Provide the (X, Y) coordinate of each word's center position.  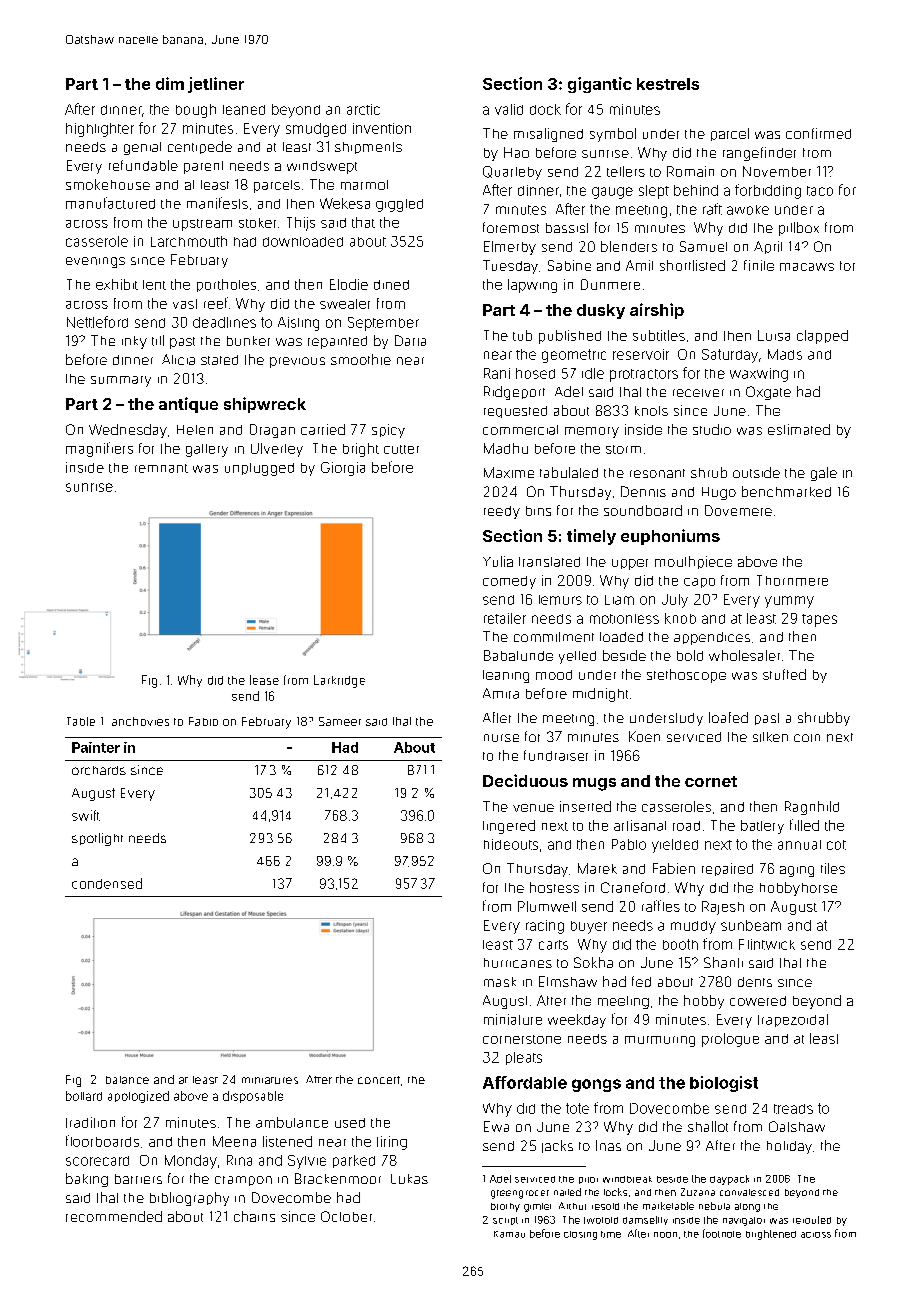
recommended (114, 1216)
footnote (722, 1233)
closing (580, 1235)
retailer (505, 618)
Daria (410, 340)
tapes (819, 620)
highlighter (100, 130)
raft (712, 209)
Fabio (203, 721)
